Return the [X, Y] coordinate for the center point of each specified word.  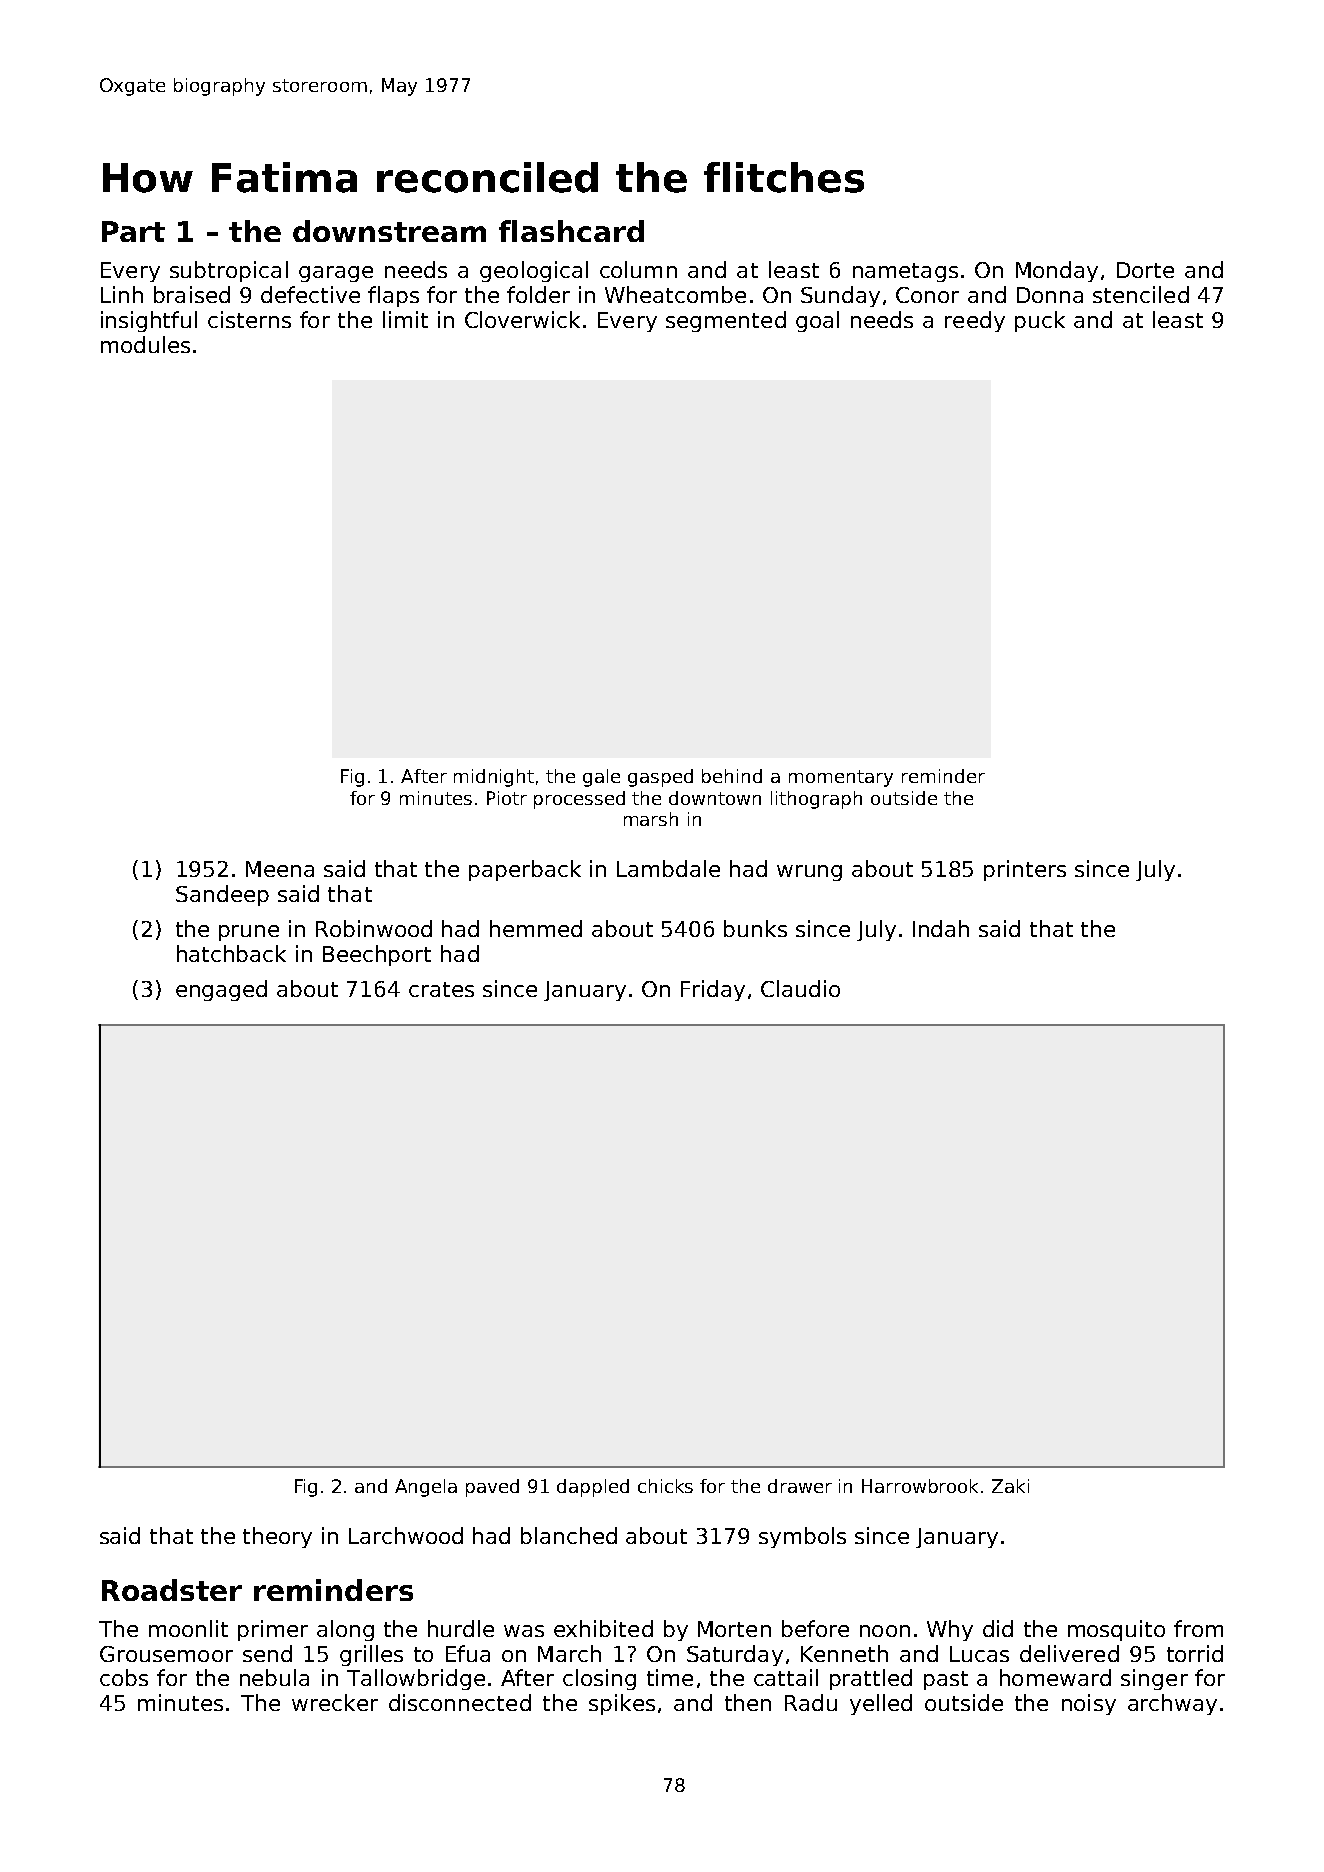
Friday [713, 990]
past [946, 1680]
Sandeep [222, 895]
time [670, 1677]
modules [145, 344]
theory [277, 1537]
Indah [941, 928]
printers [1025, 870]
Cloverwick [522, 319]
